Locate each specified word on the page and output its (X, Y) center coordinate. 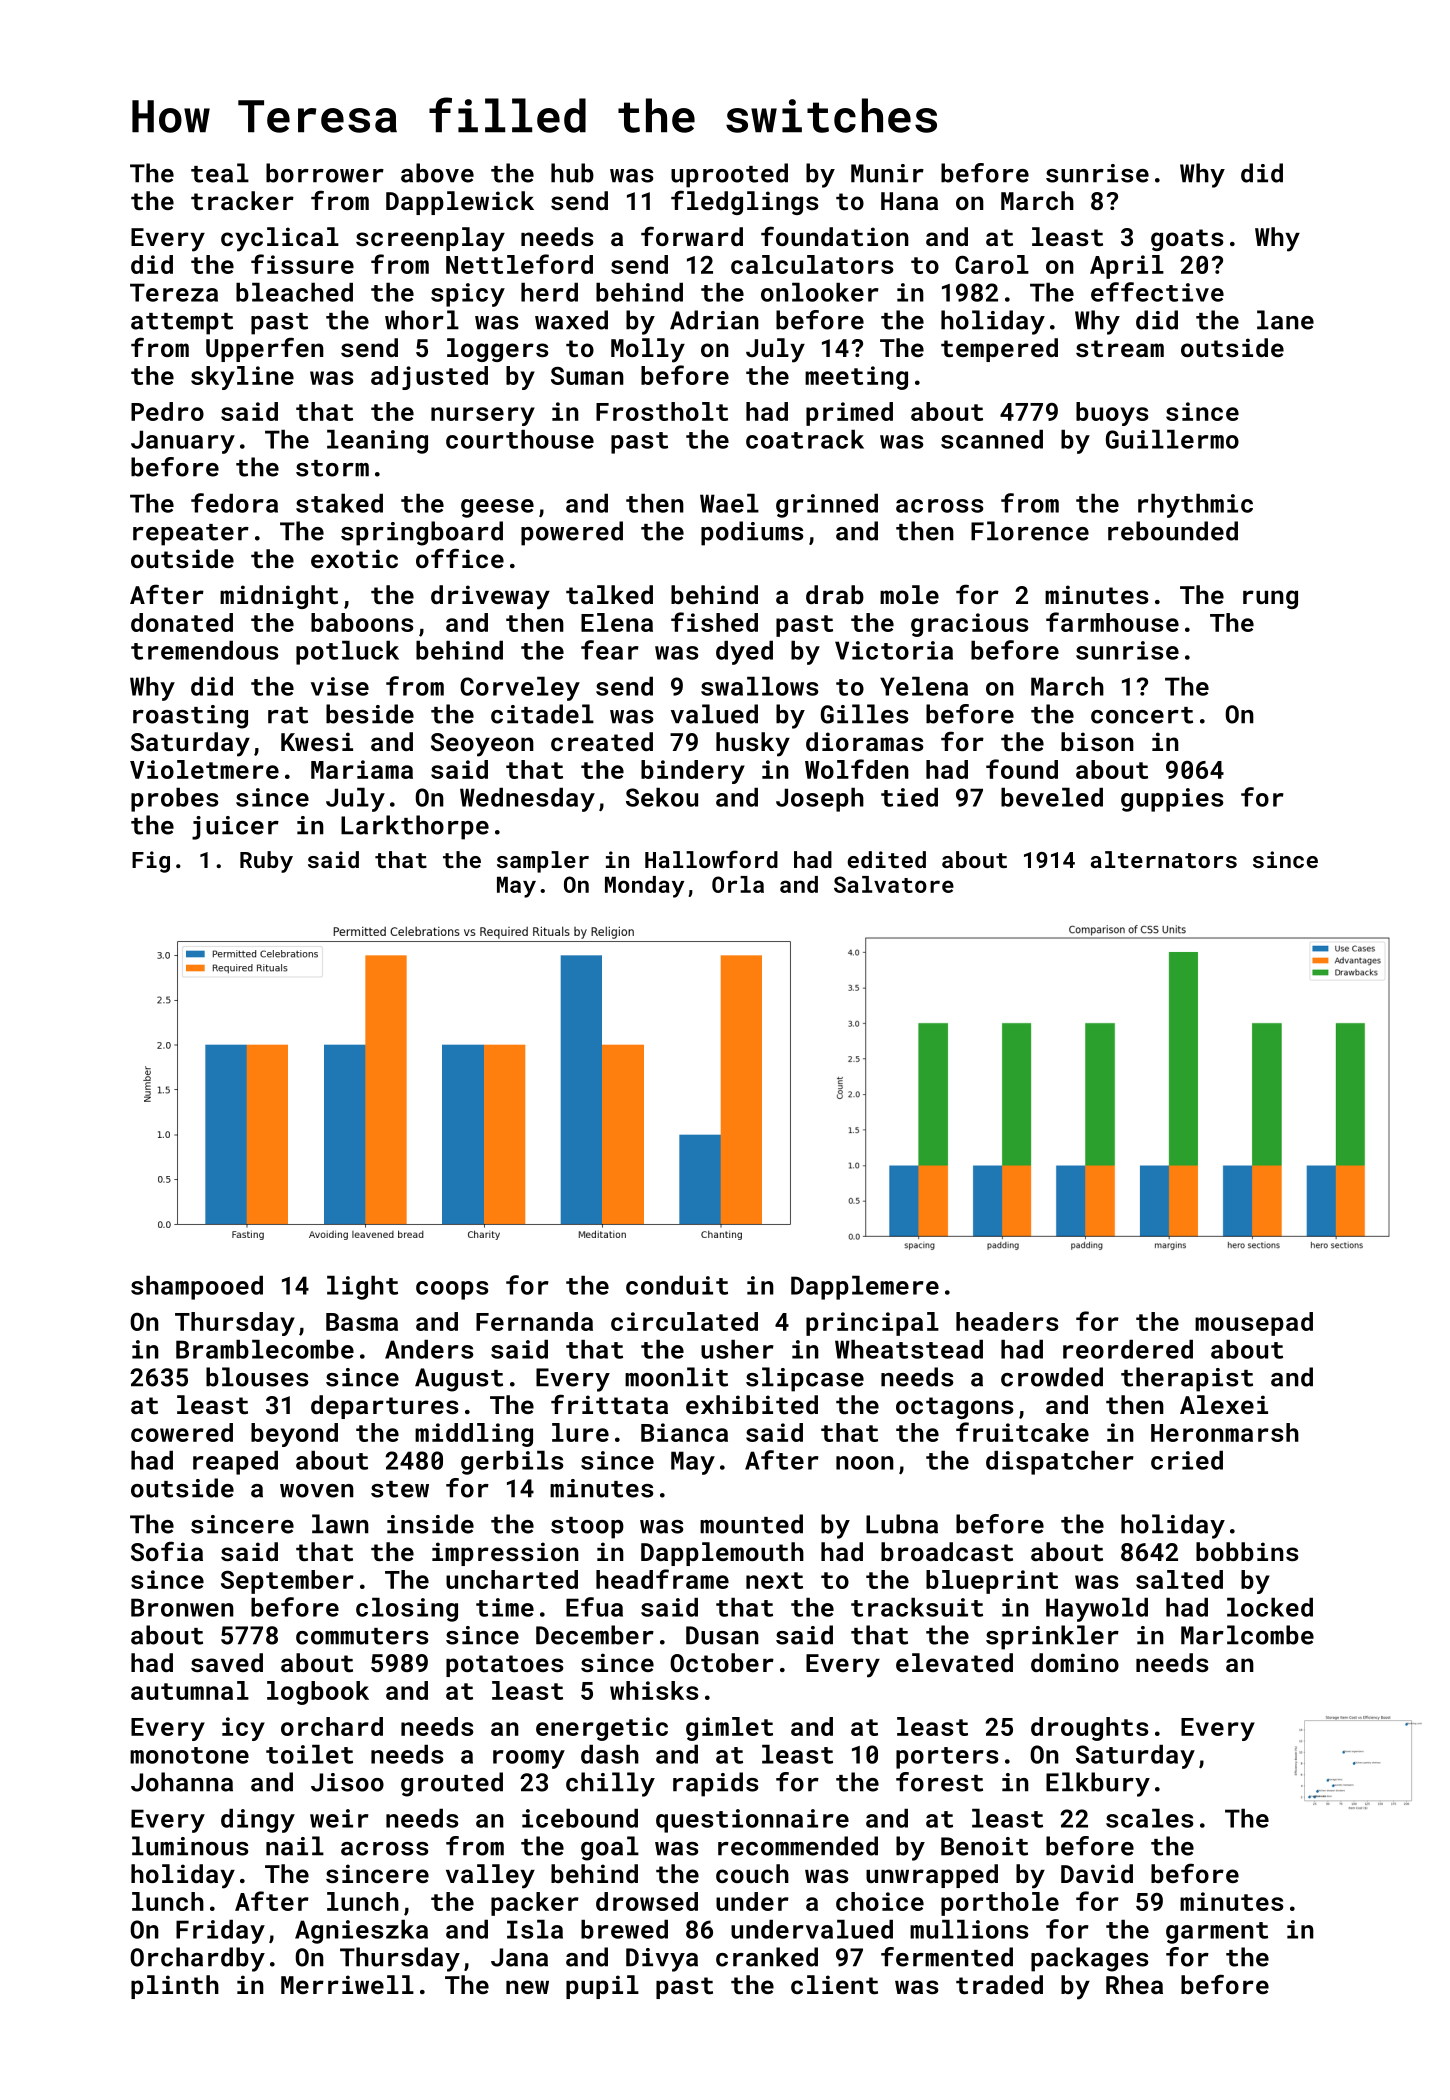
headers (1007, 1321)
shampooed (197, 1288)
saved (227, 1662)
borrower (325, 173)
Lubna (902, 1524)
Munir (887, 173)
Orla (738, 884)
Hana (909, 201)
